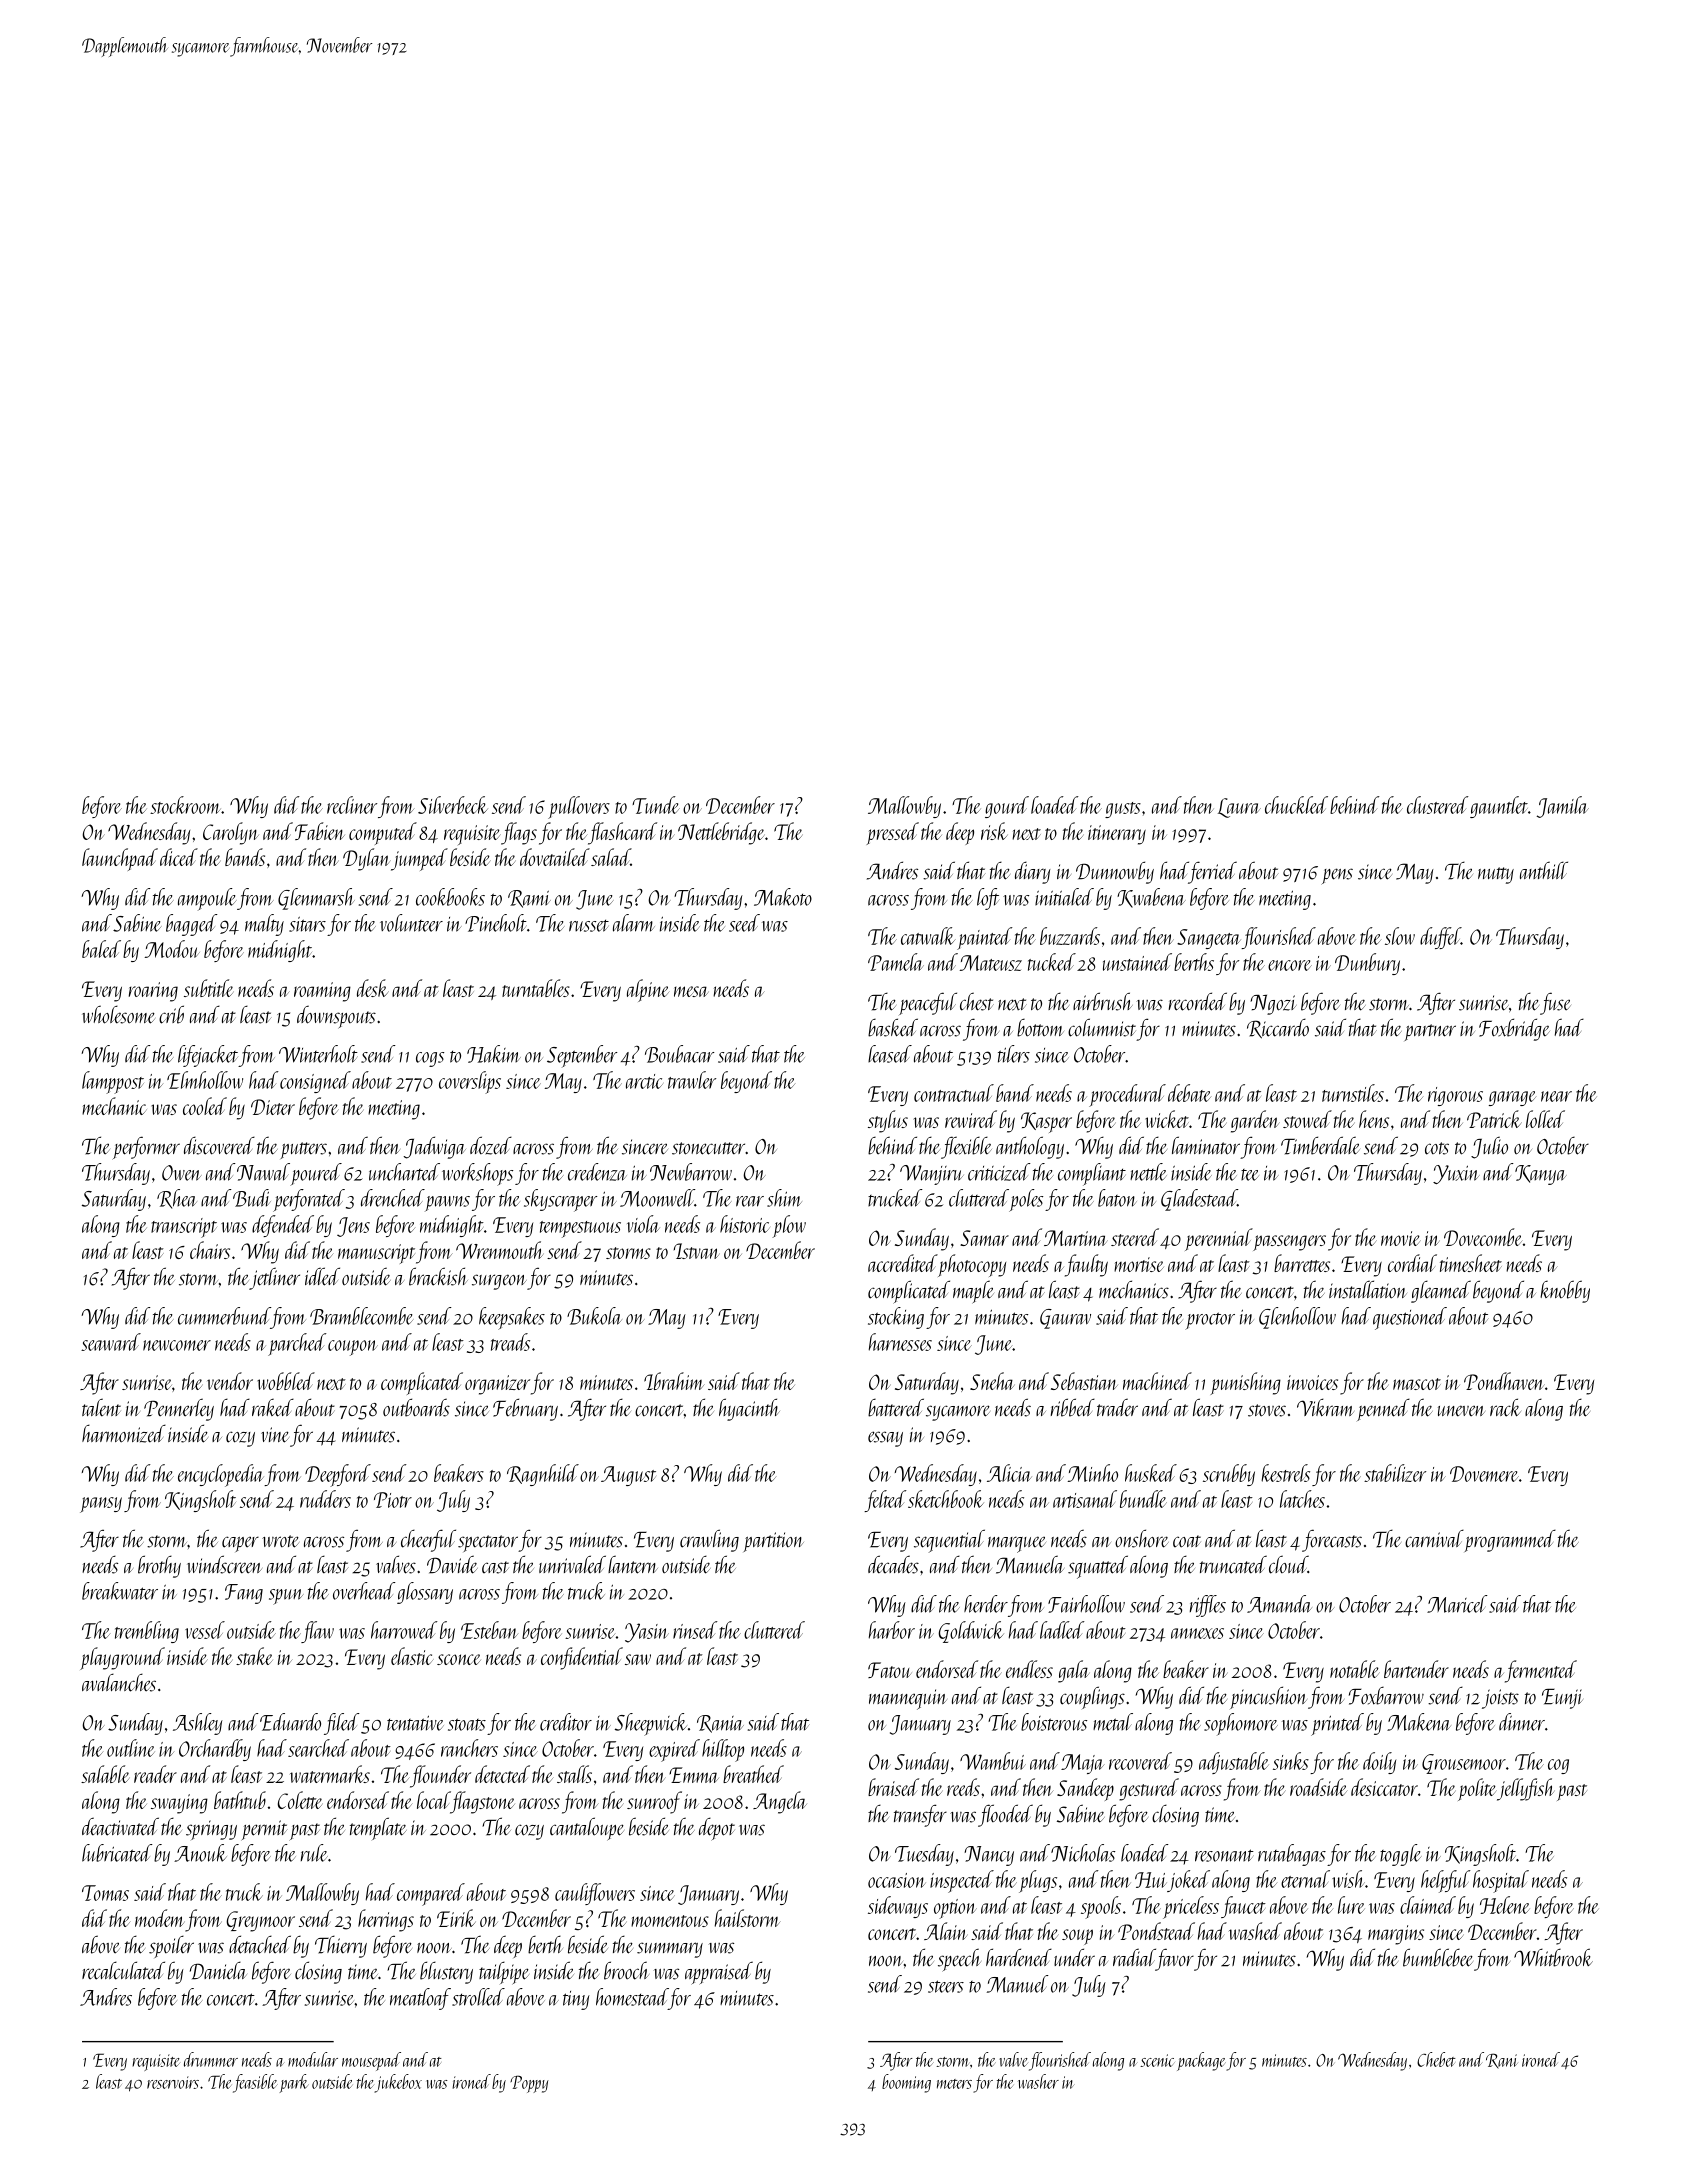 Image resolution: width=1683 pixels, height=2178 pixels. What do you see at coordinates (946, 1986) in the image?
I see `steers` at bounding box center [946, 1986].
